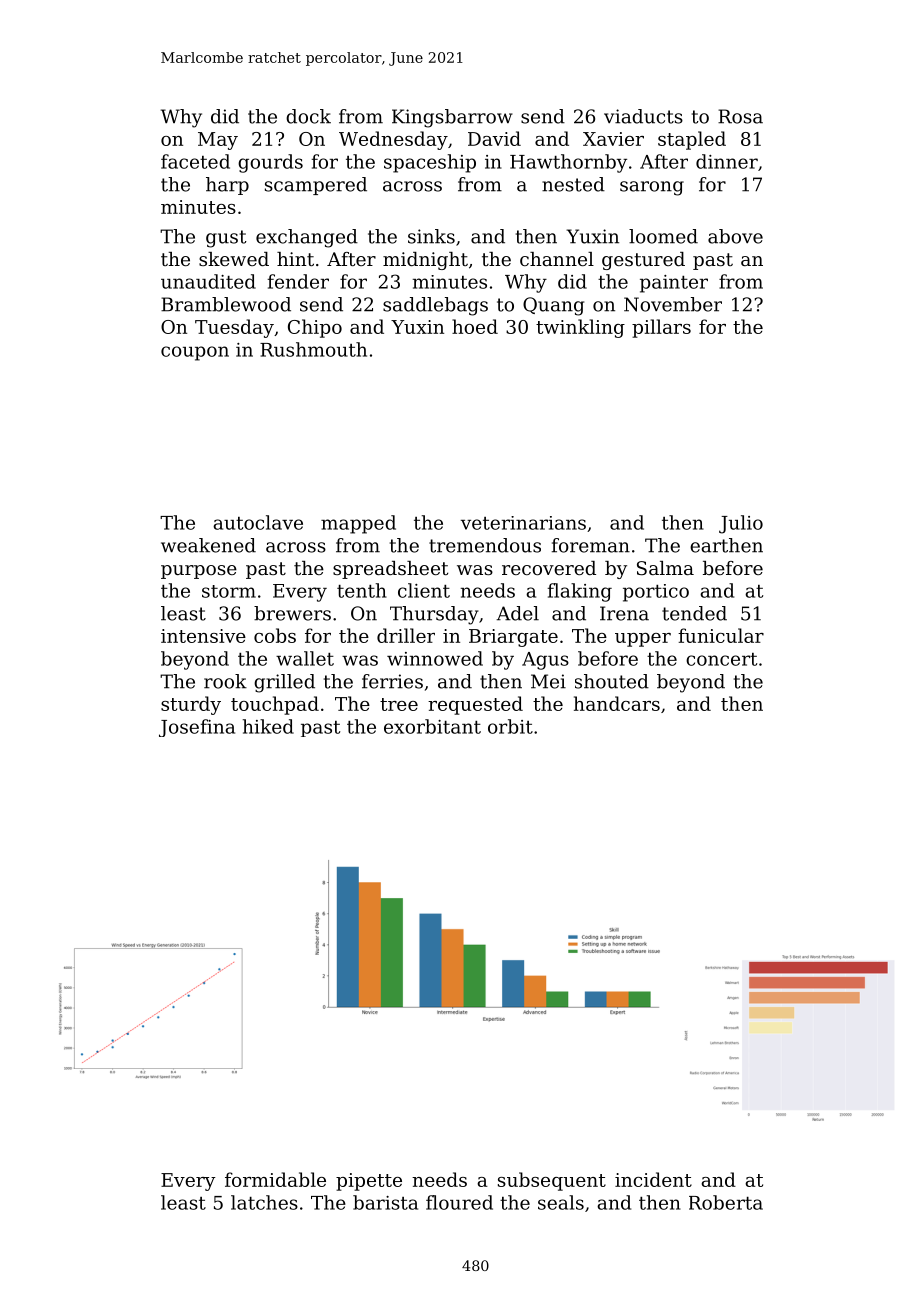  What do you see at coordinates (721, 659) in the screenshot?
I see `concert` at bounding box center [721, 659].
